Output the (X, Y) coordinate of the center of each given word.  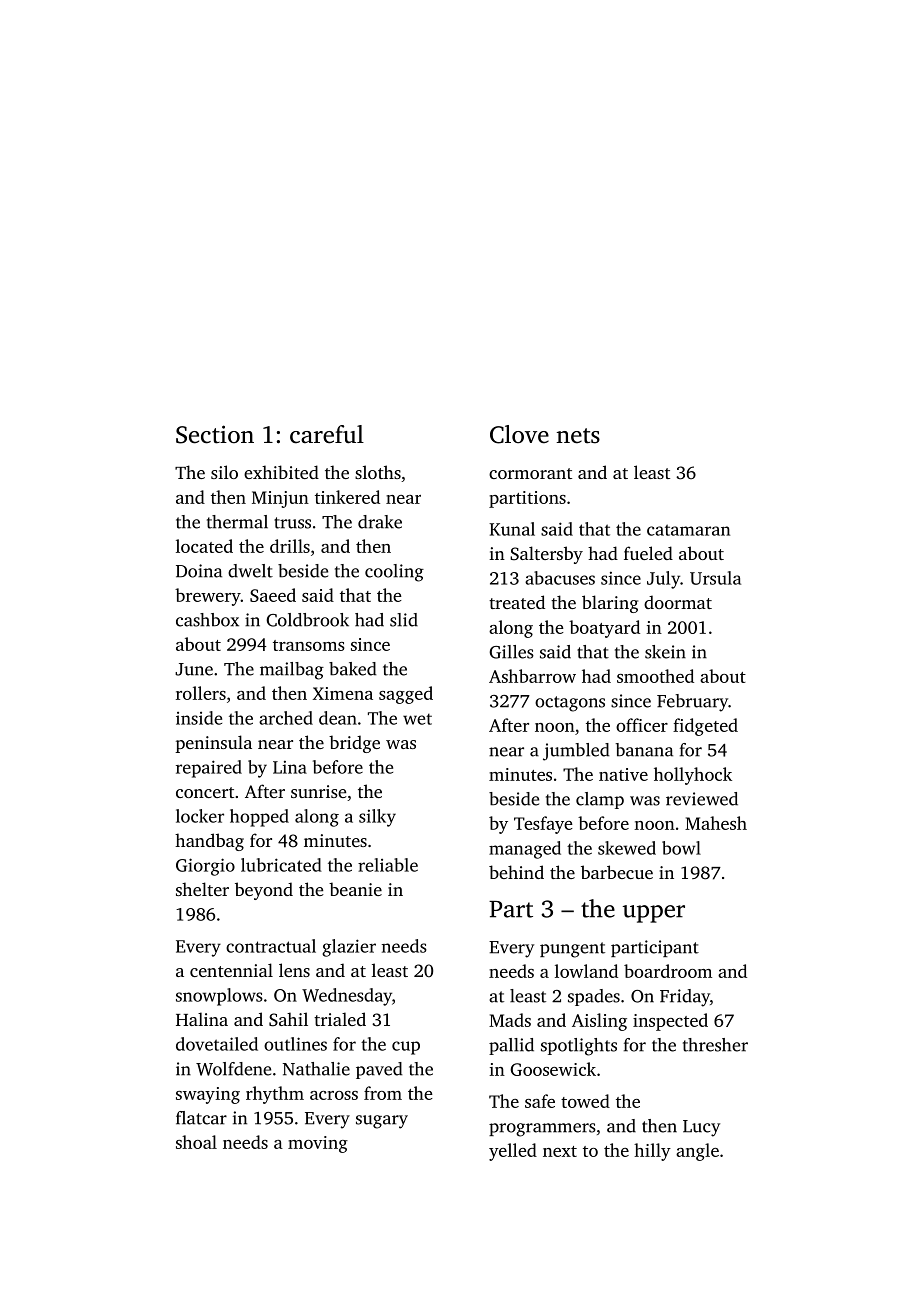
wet (417, 719)
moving (318, 1144)
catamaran (688, 530)
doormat (678, 602)
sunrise (319, 791)
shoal (196, 1142)
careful (327, 434)
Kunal (512, 529)
